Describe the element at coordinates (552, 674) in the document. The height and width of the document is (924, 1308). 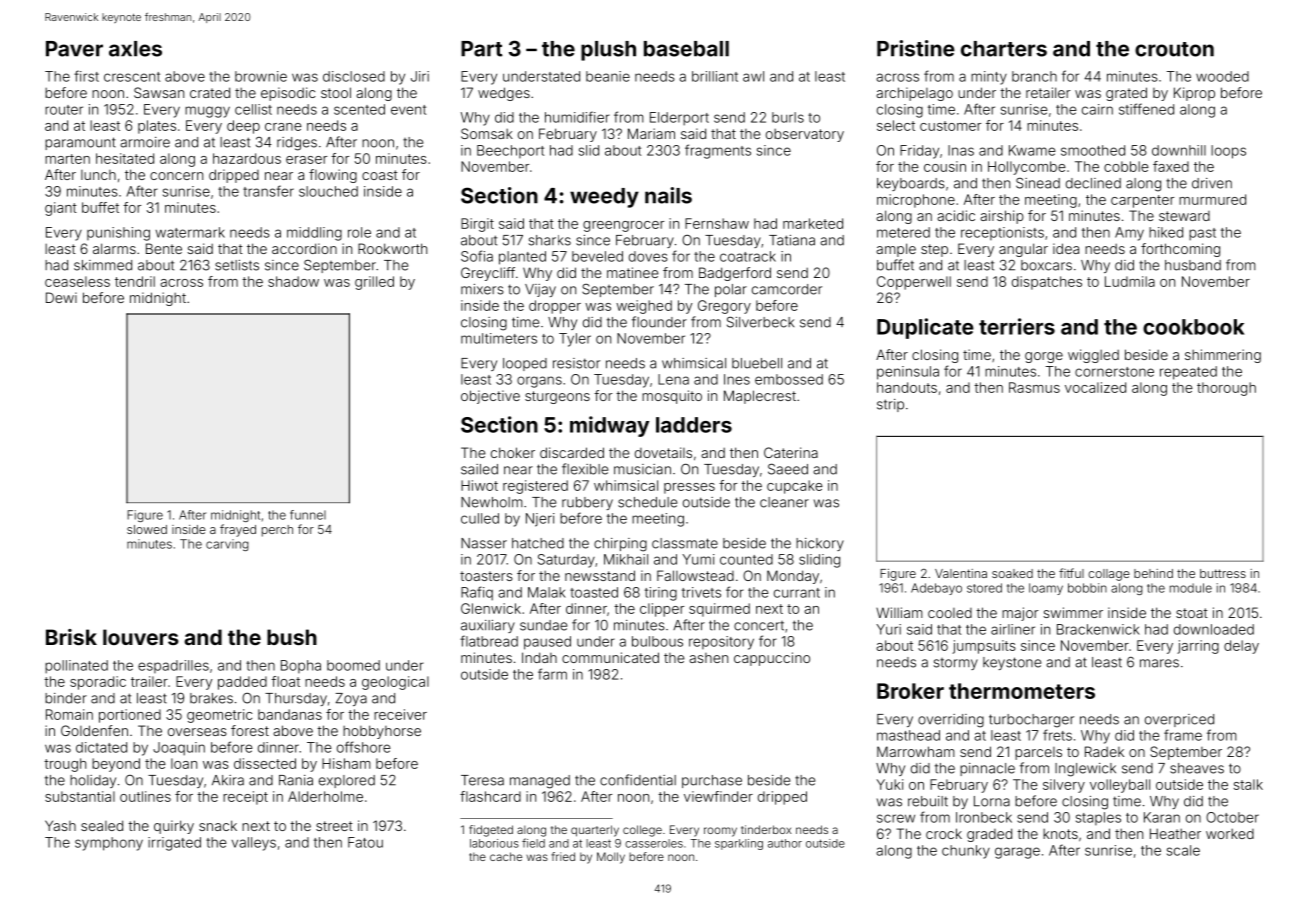
I see `farm` at that location.
